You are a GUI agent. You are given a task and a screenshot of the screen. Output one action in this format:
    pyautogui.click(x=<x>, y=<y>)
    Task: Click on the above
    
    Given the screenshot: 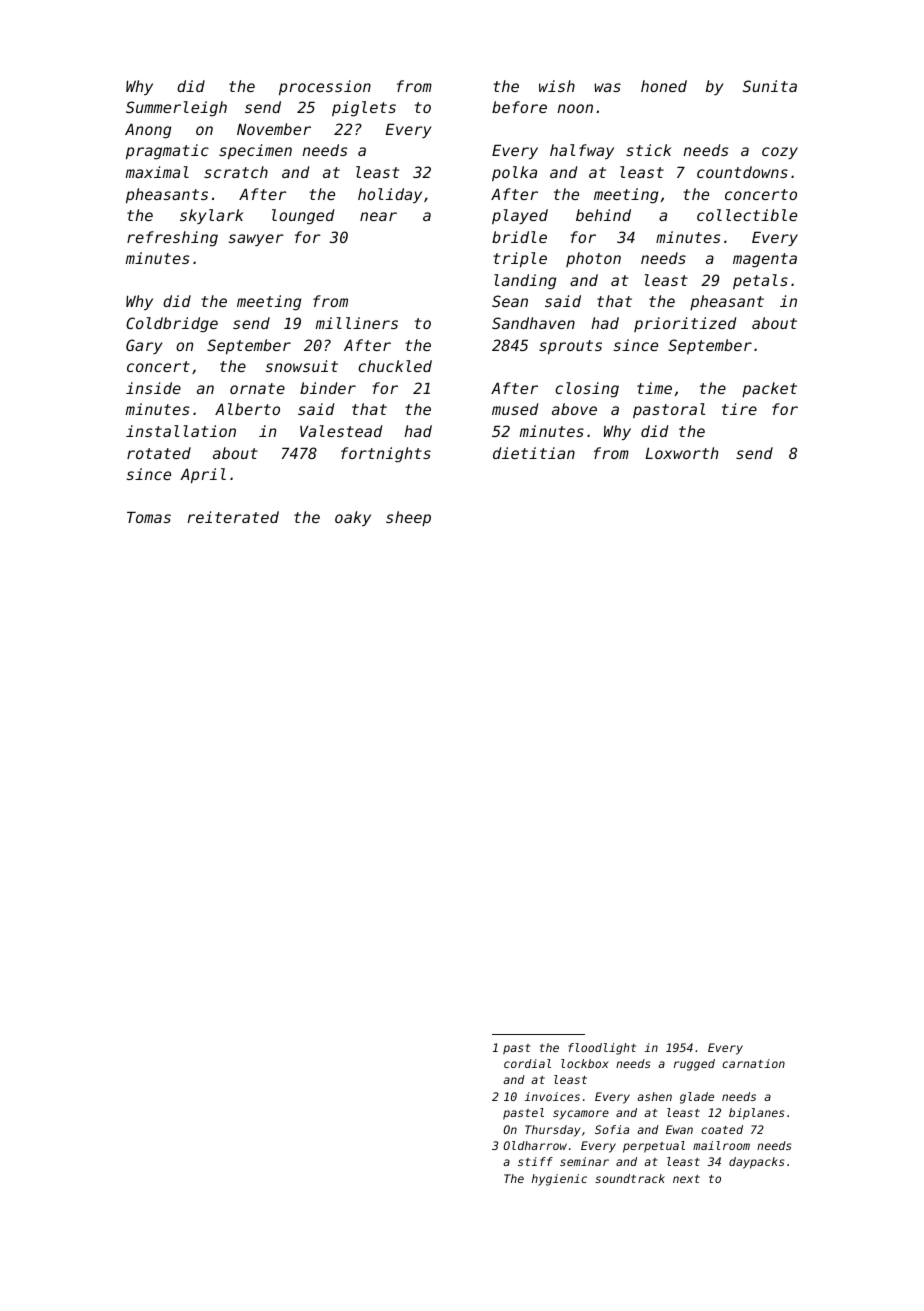 What is the action you would take?
    pyautogui.click(x=574, y=409)
